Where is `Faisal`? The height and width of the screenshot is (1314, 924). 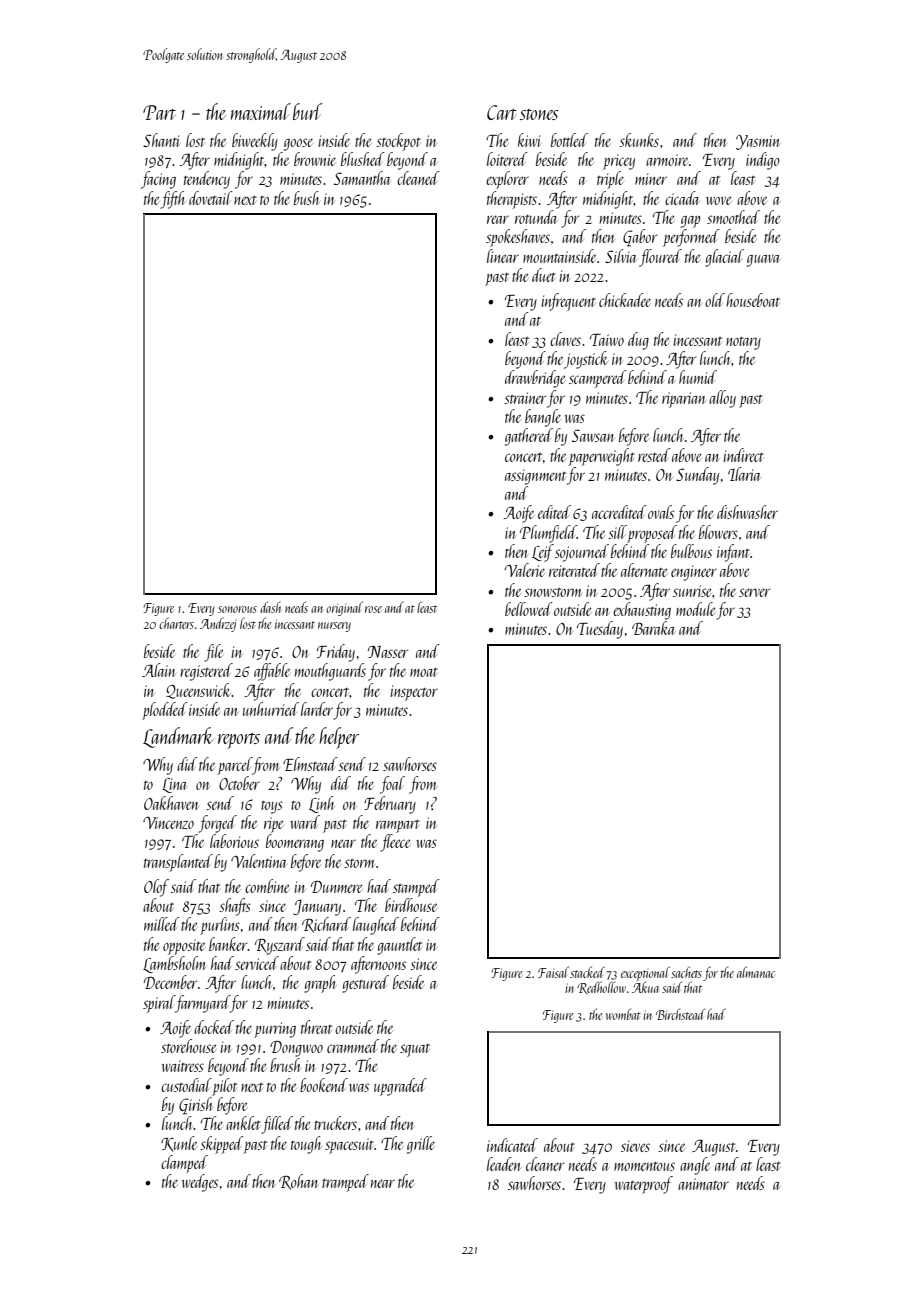
Faisal is located at coordinates (553, 972).
